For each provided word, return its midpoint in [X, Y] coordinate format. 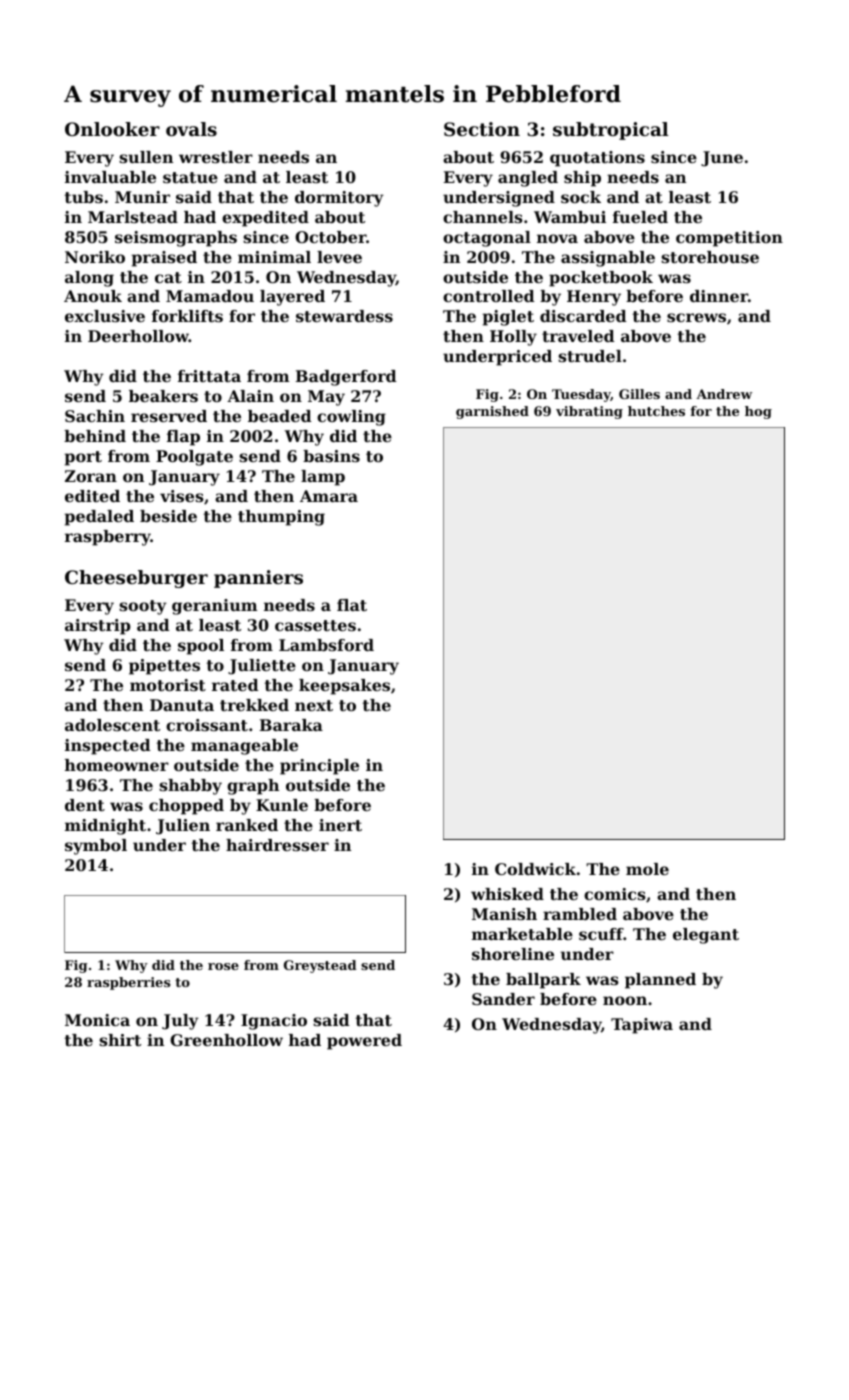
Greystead [320, 966]
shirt [120, 1040]
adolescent [112, 725]
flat [352, 605]
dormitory [339, 199]
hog [758, 412]
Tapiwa [642, 1026]
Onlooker [112, 129]
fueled [640, 217]
